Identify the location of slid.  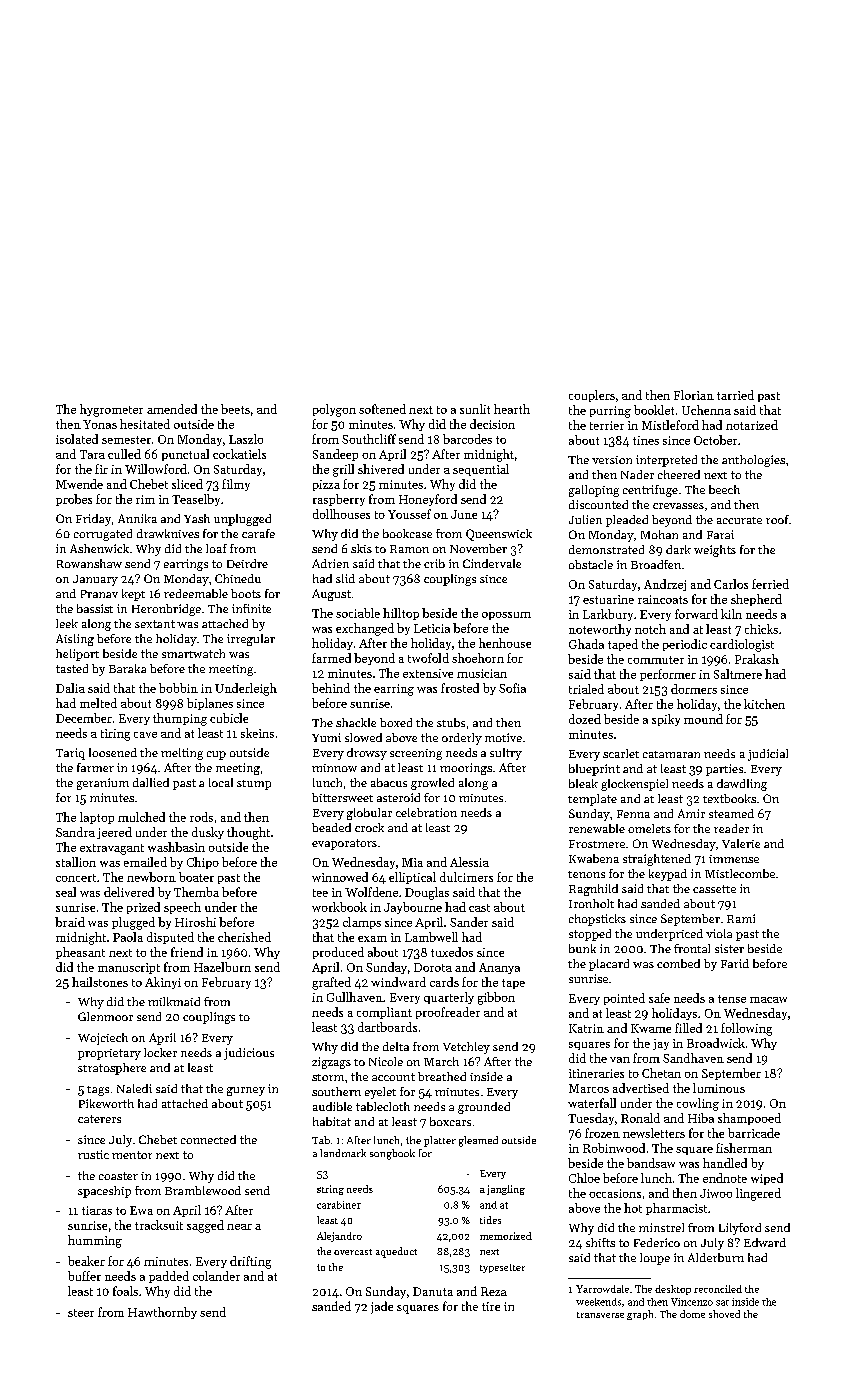
(345, 578).
